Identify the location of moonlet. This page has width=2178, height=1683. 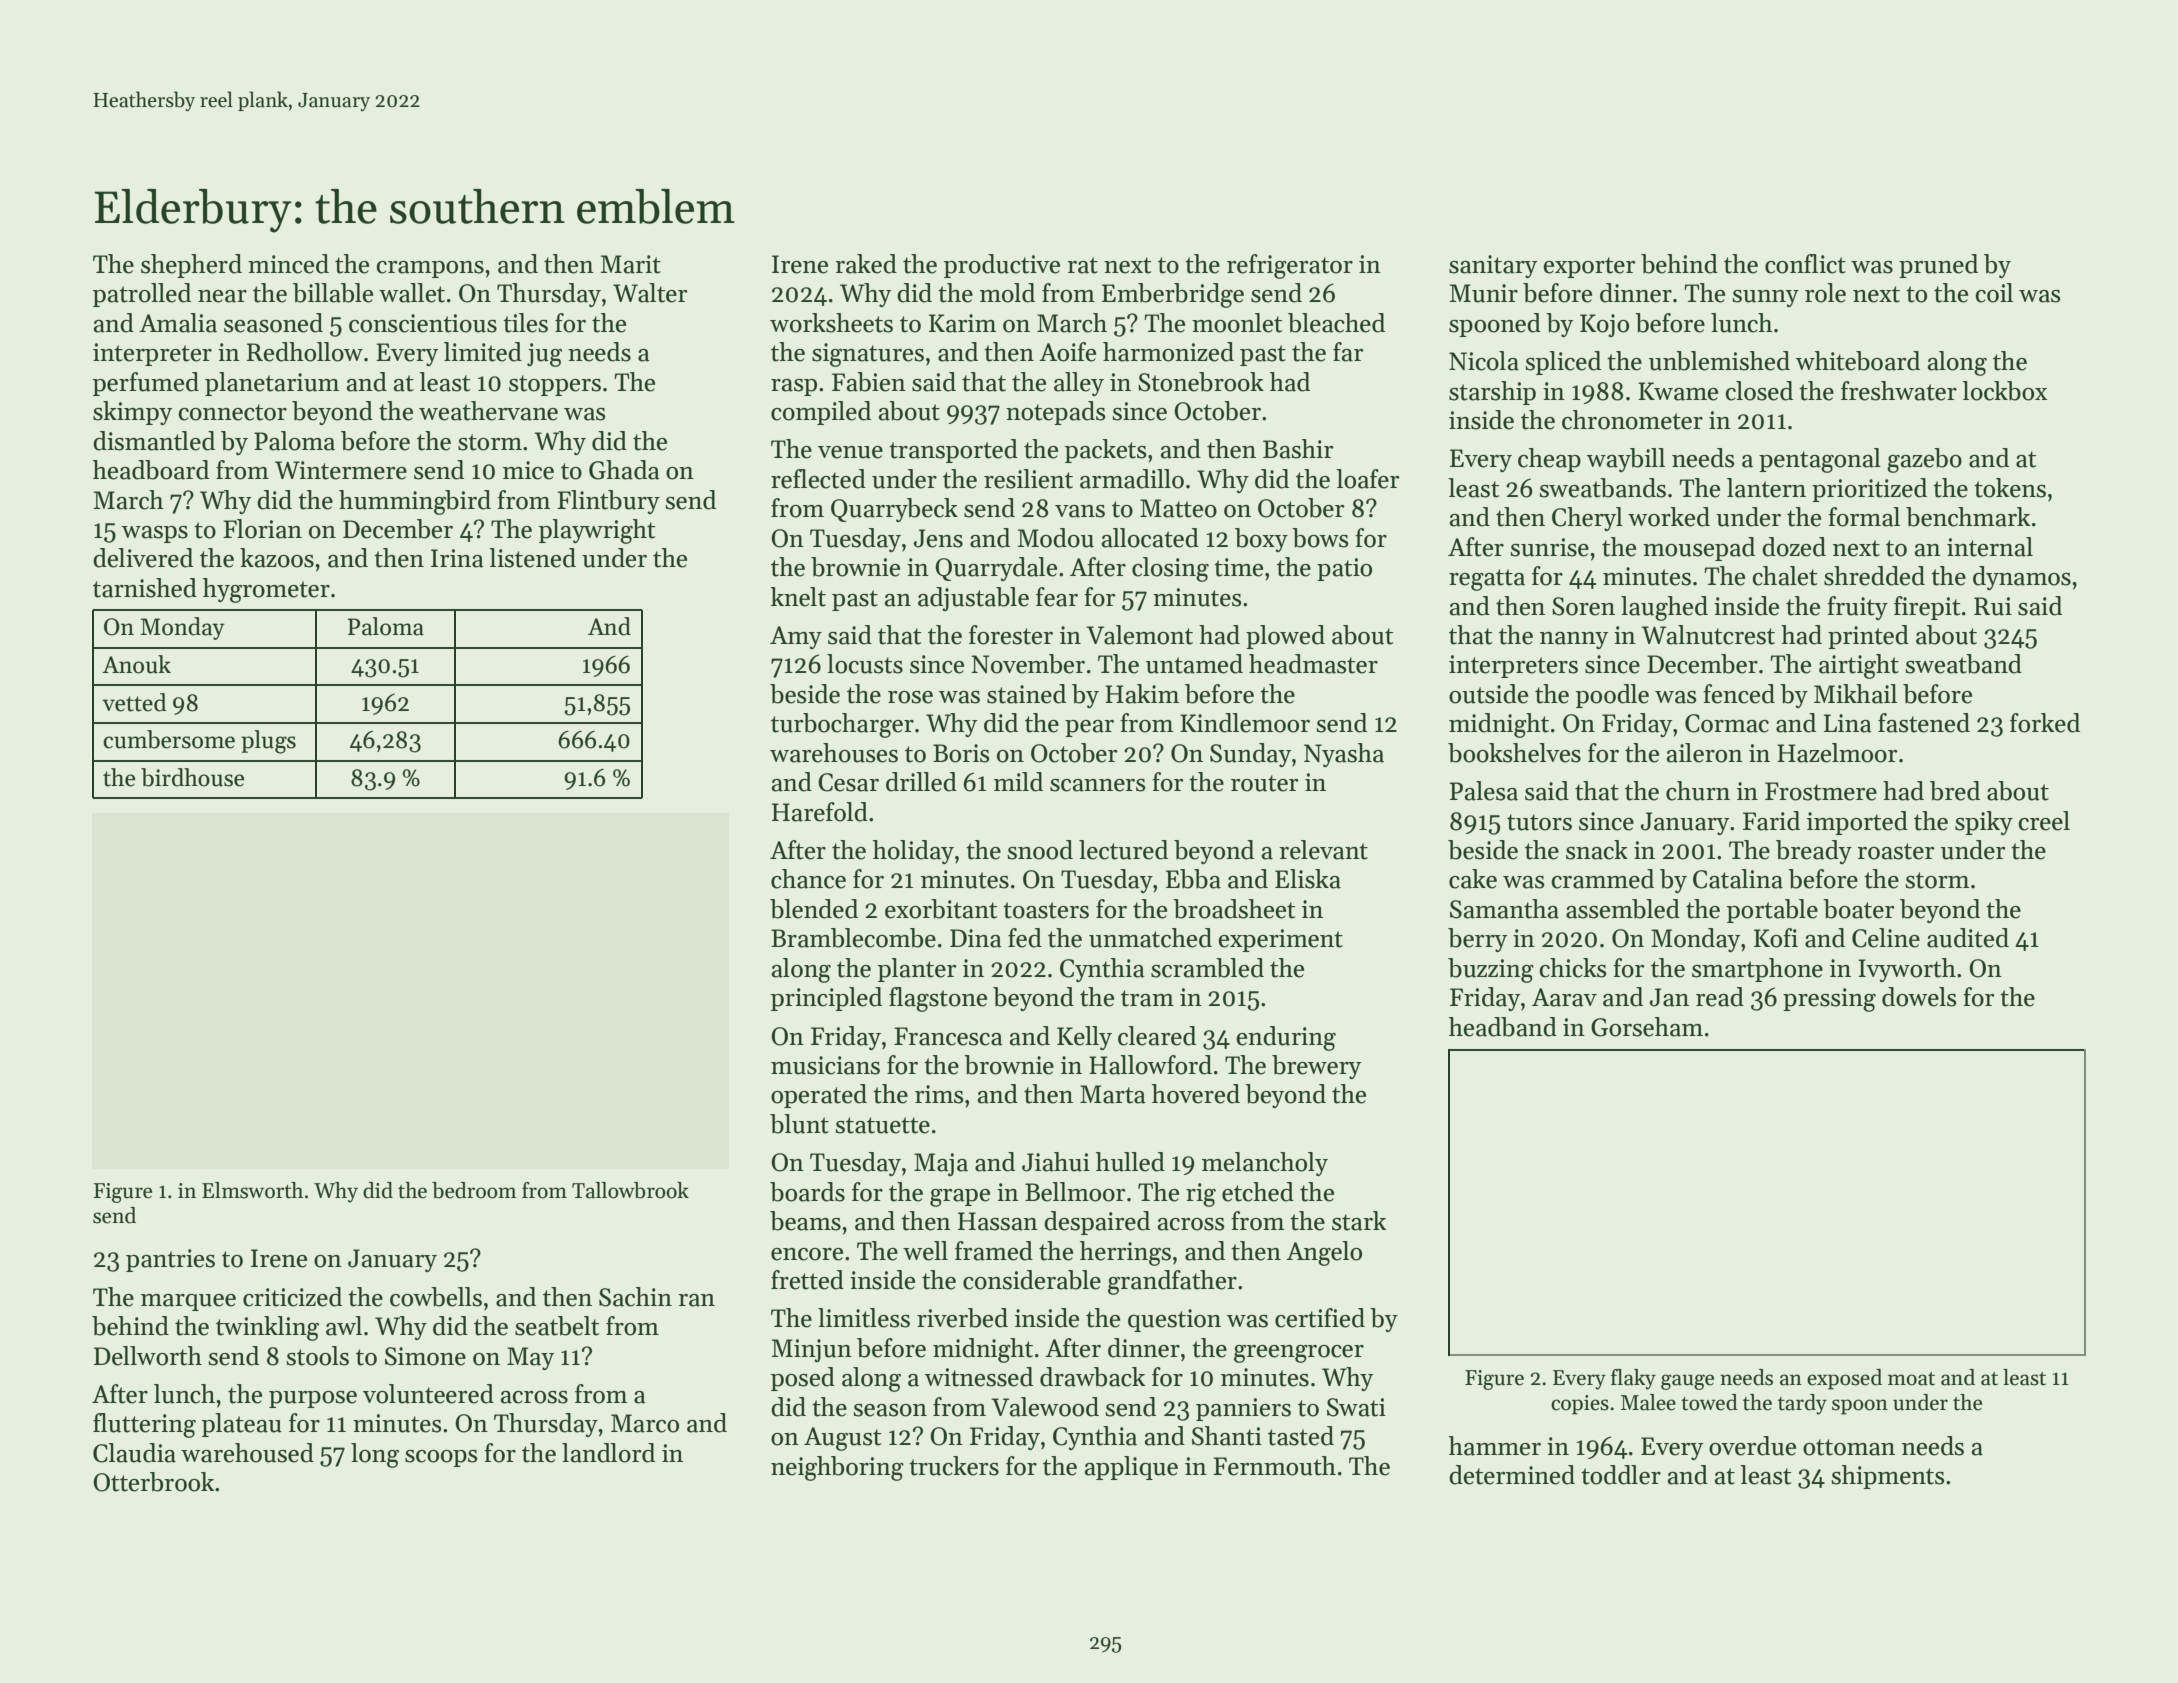
(1237, 323).
